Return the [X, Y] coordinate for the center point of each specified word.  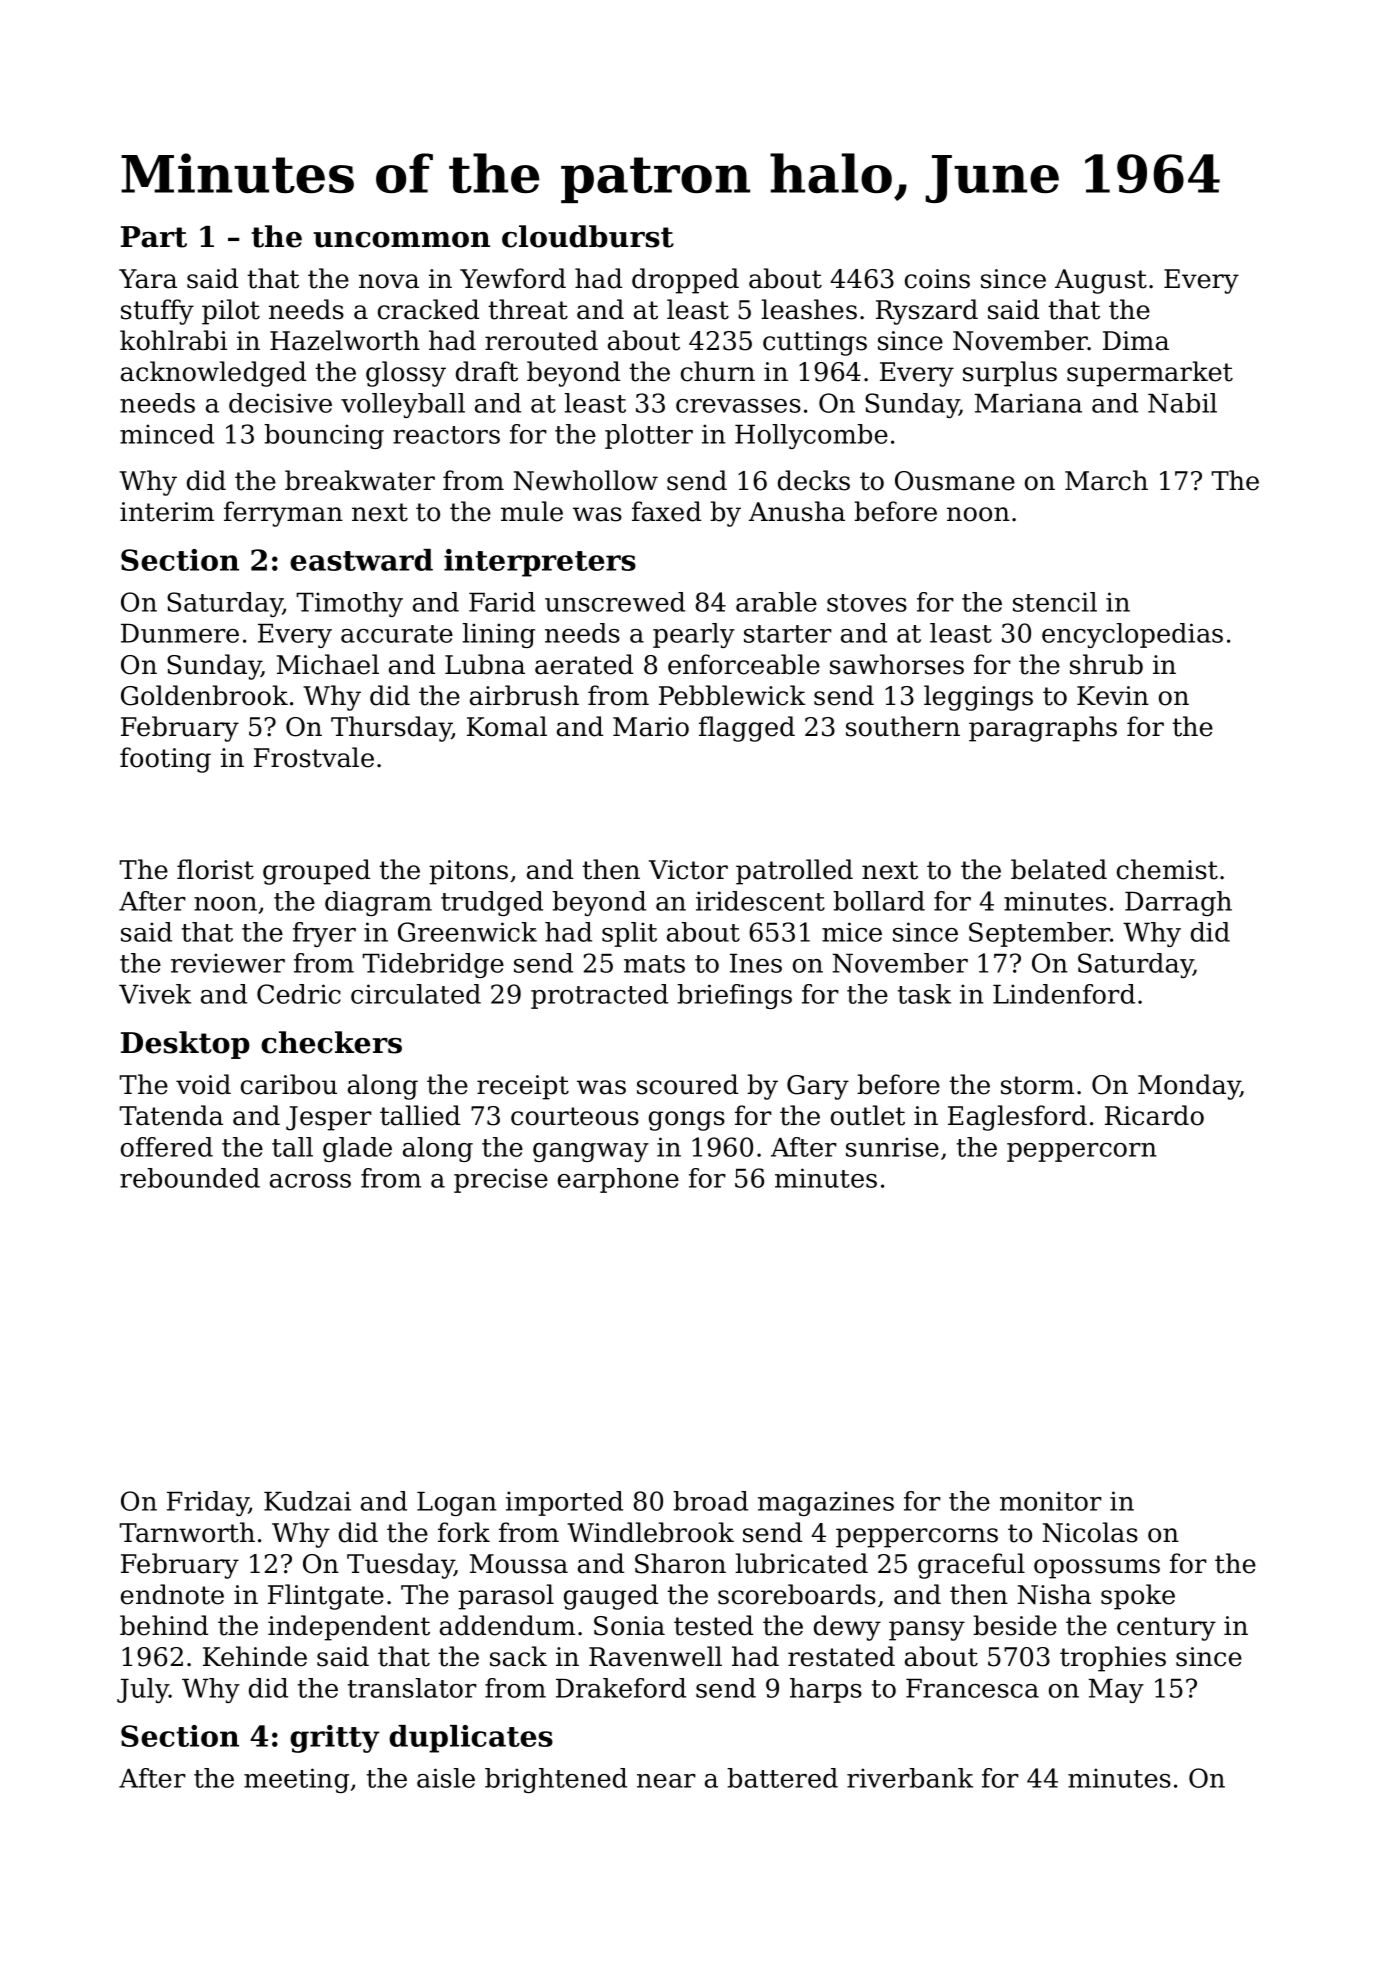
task [924, 994]
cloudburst [588, 236]
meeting [296, 1780]
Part [154, 237]
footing [165, 760]
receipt [523, 1087]
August [1101, 281]
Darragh [1178, 903]
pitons [468, 872]
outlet [868, 1115]
